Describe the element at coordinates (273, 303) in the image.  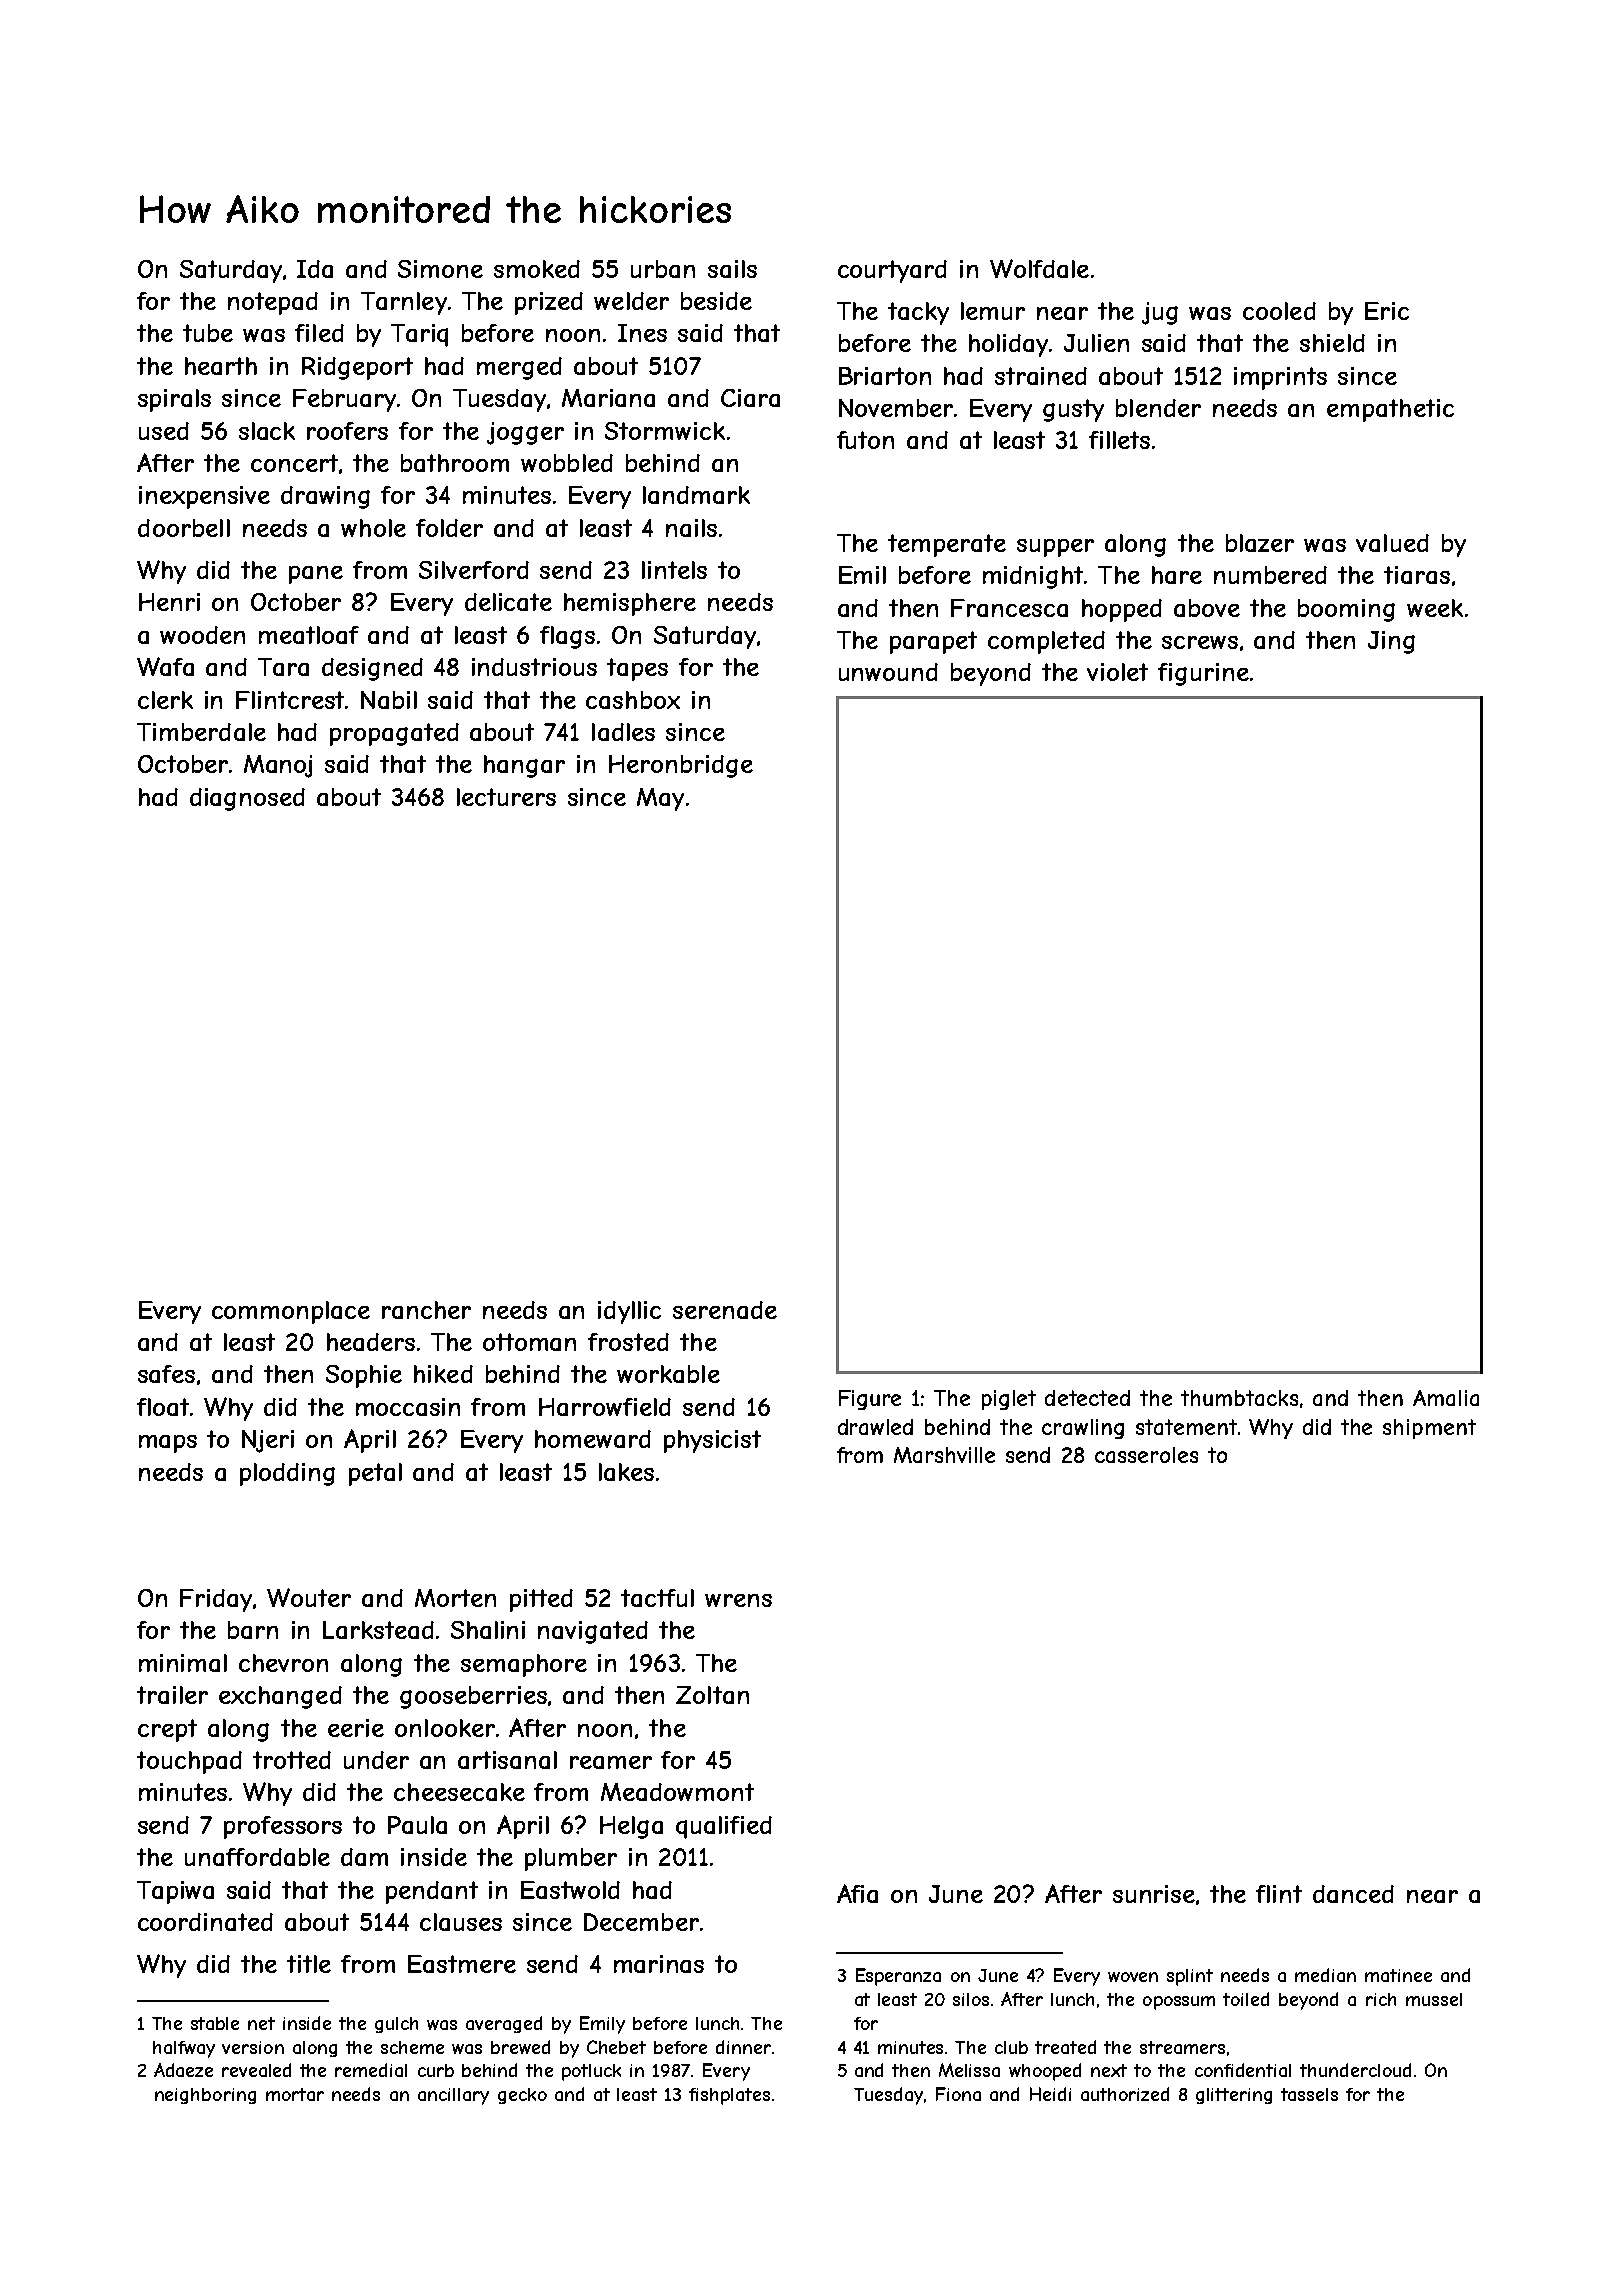
I see `notepad` at that location.
